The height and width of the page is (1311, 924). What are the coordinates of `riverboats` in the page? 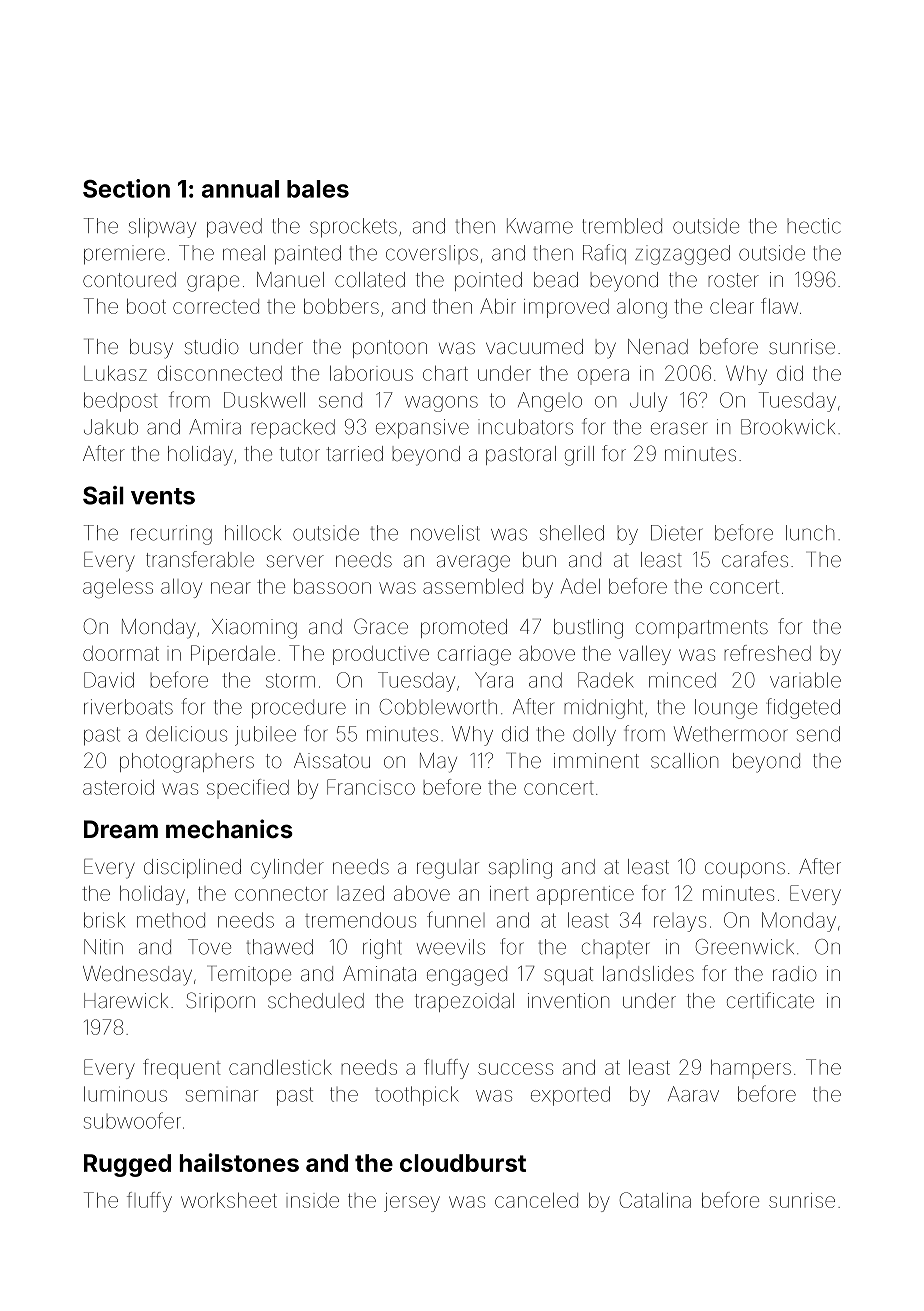 It's located at (128, 707).
